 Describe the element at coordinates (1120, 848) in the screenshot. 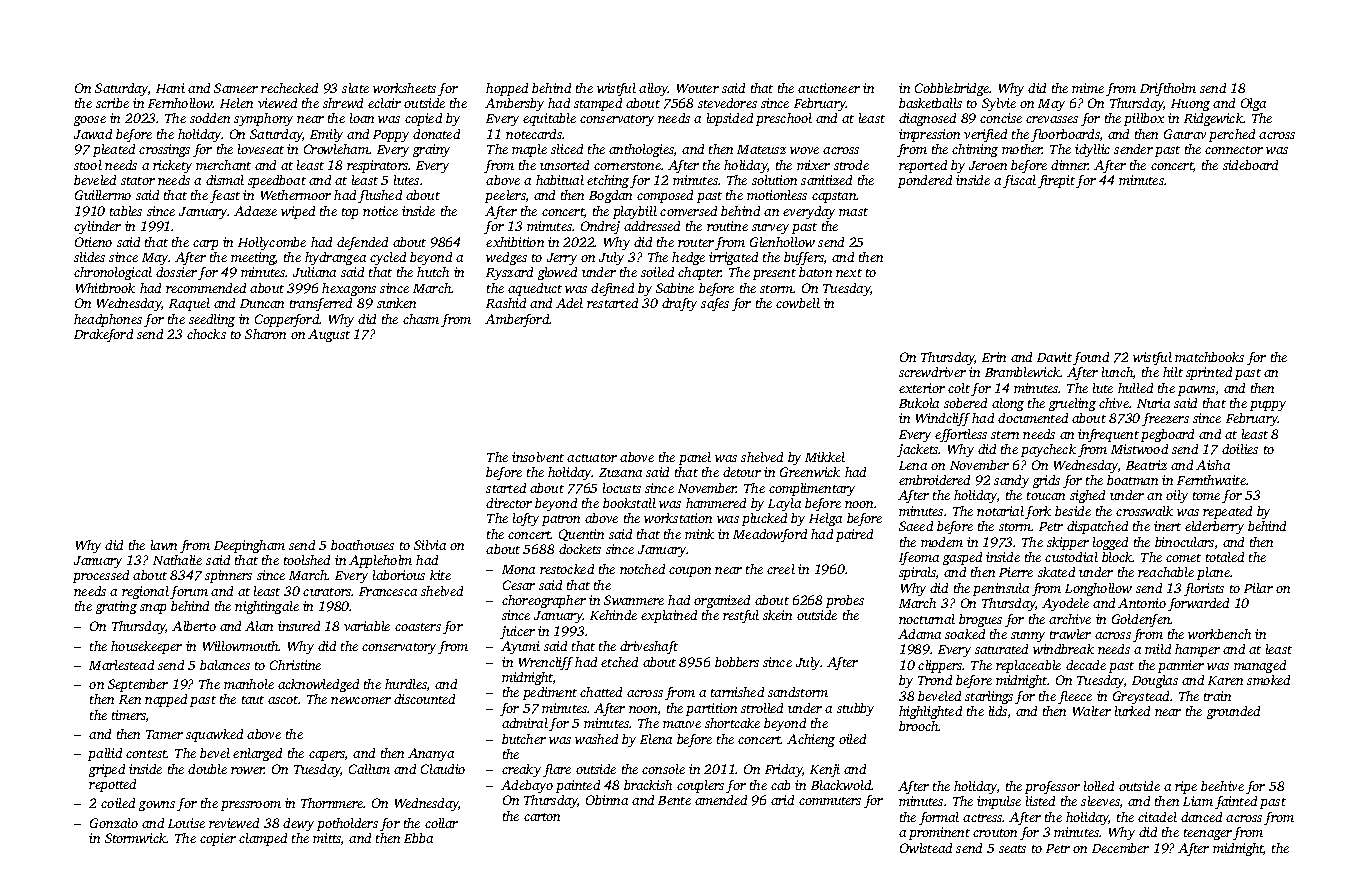

I see `December` at that location.
